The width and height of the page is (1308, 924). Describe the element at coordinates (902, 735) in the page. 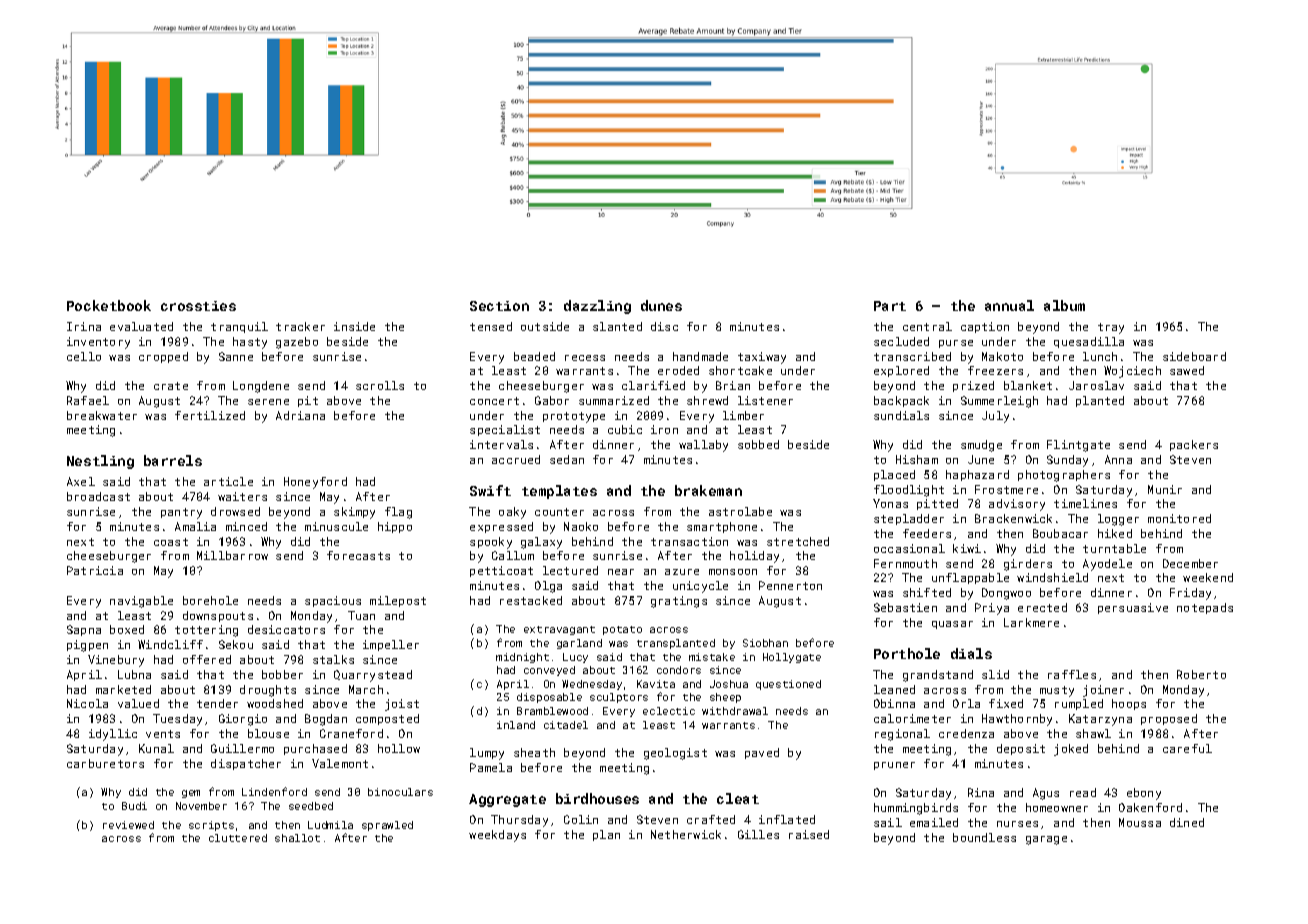

I see `regional` at that location.
